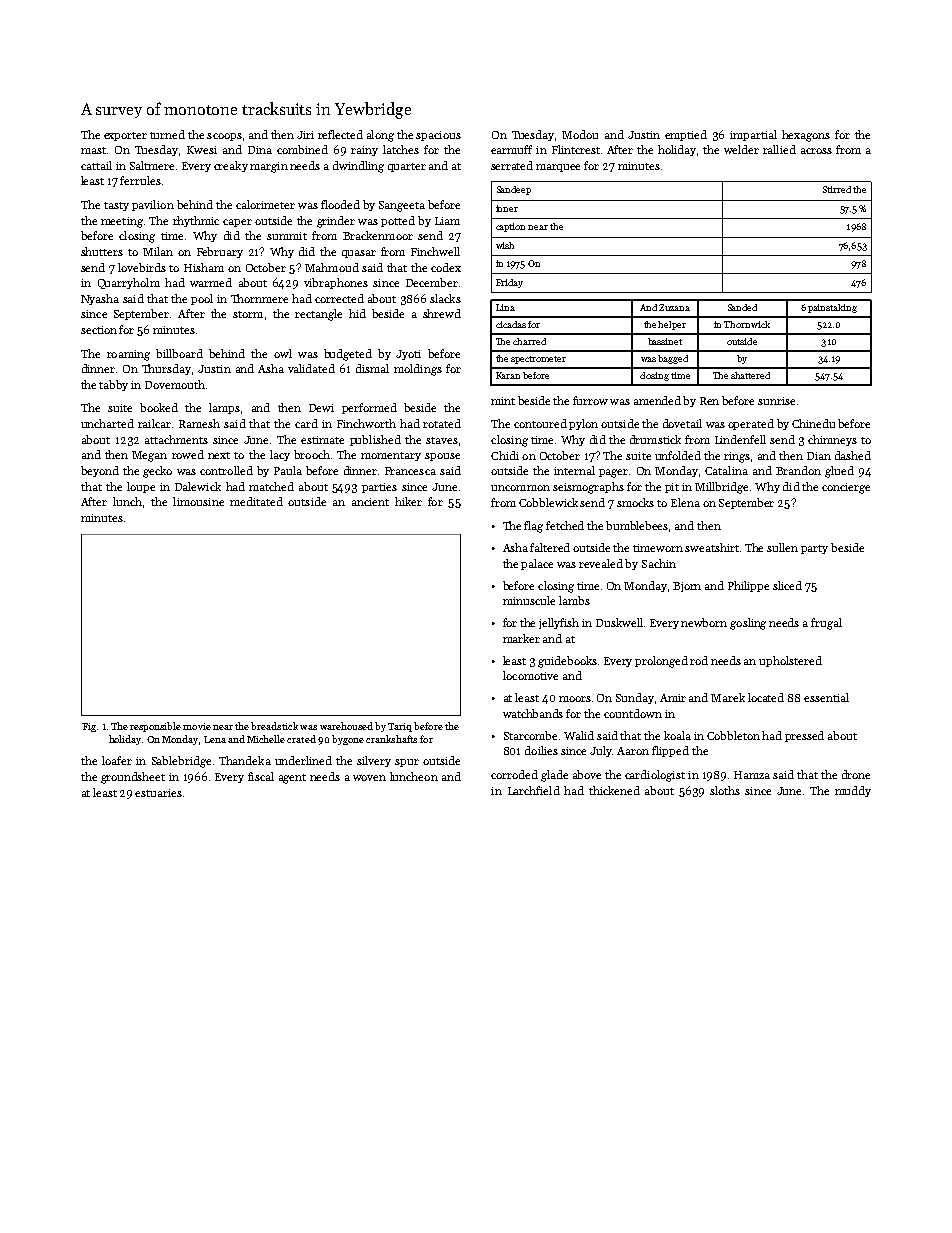  What do you see at coordinates (529, 600) in the screenshot?
I see `minuscule` at bounding box center [529, 600].
